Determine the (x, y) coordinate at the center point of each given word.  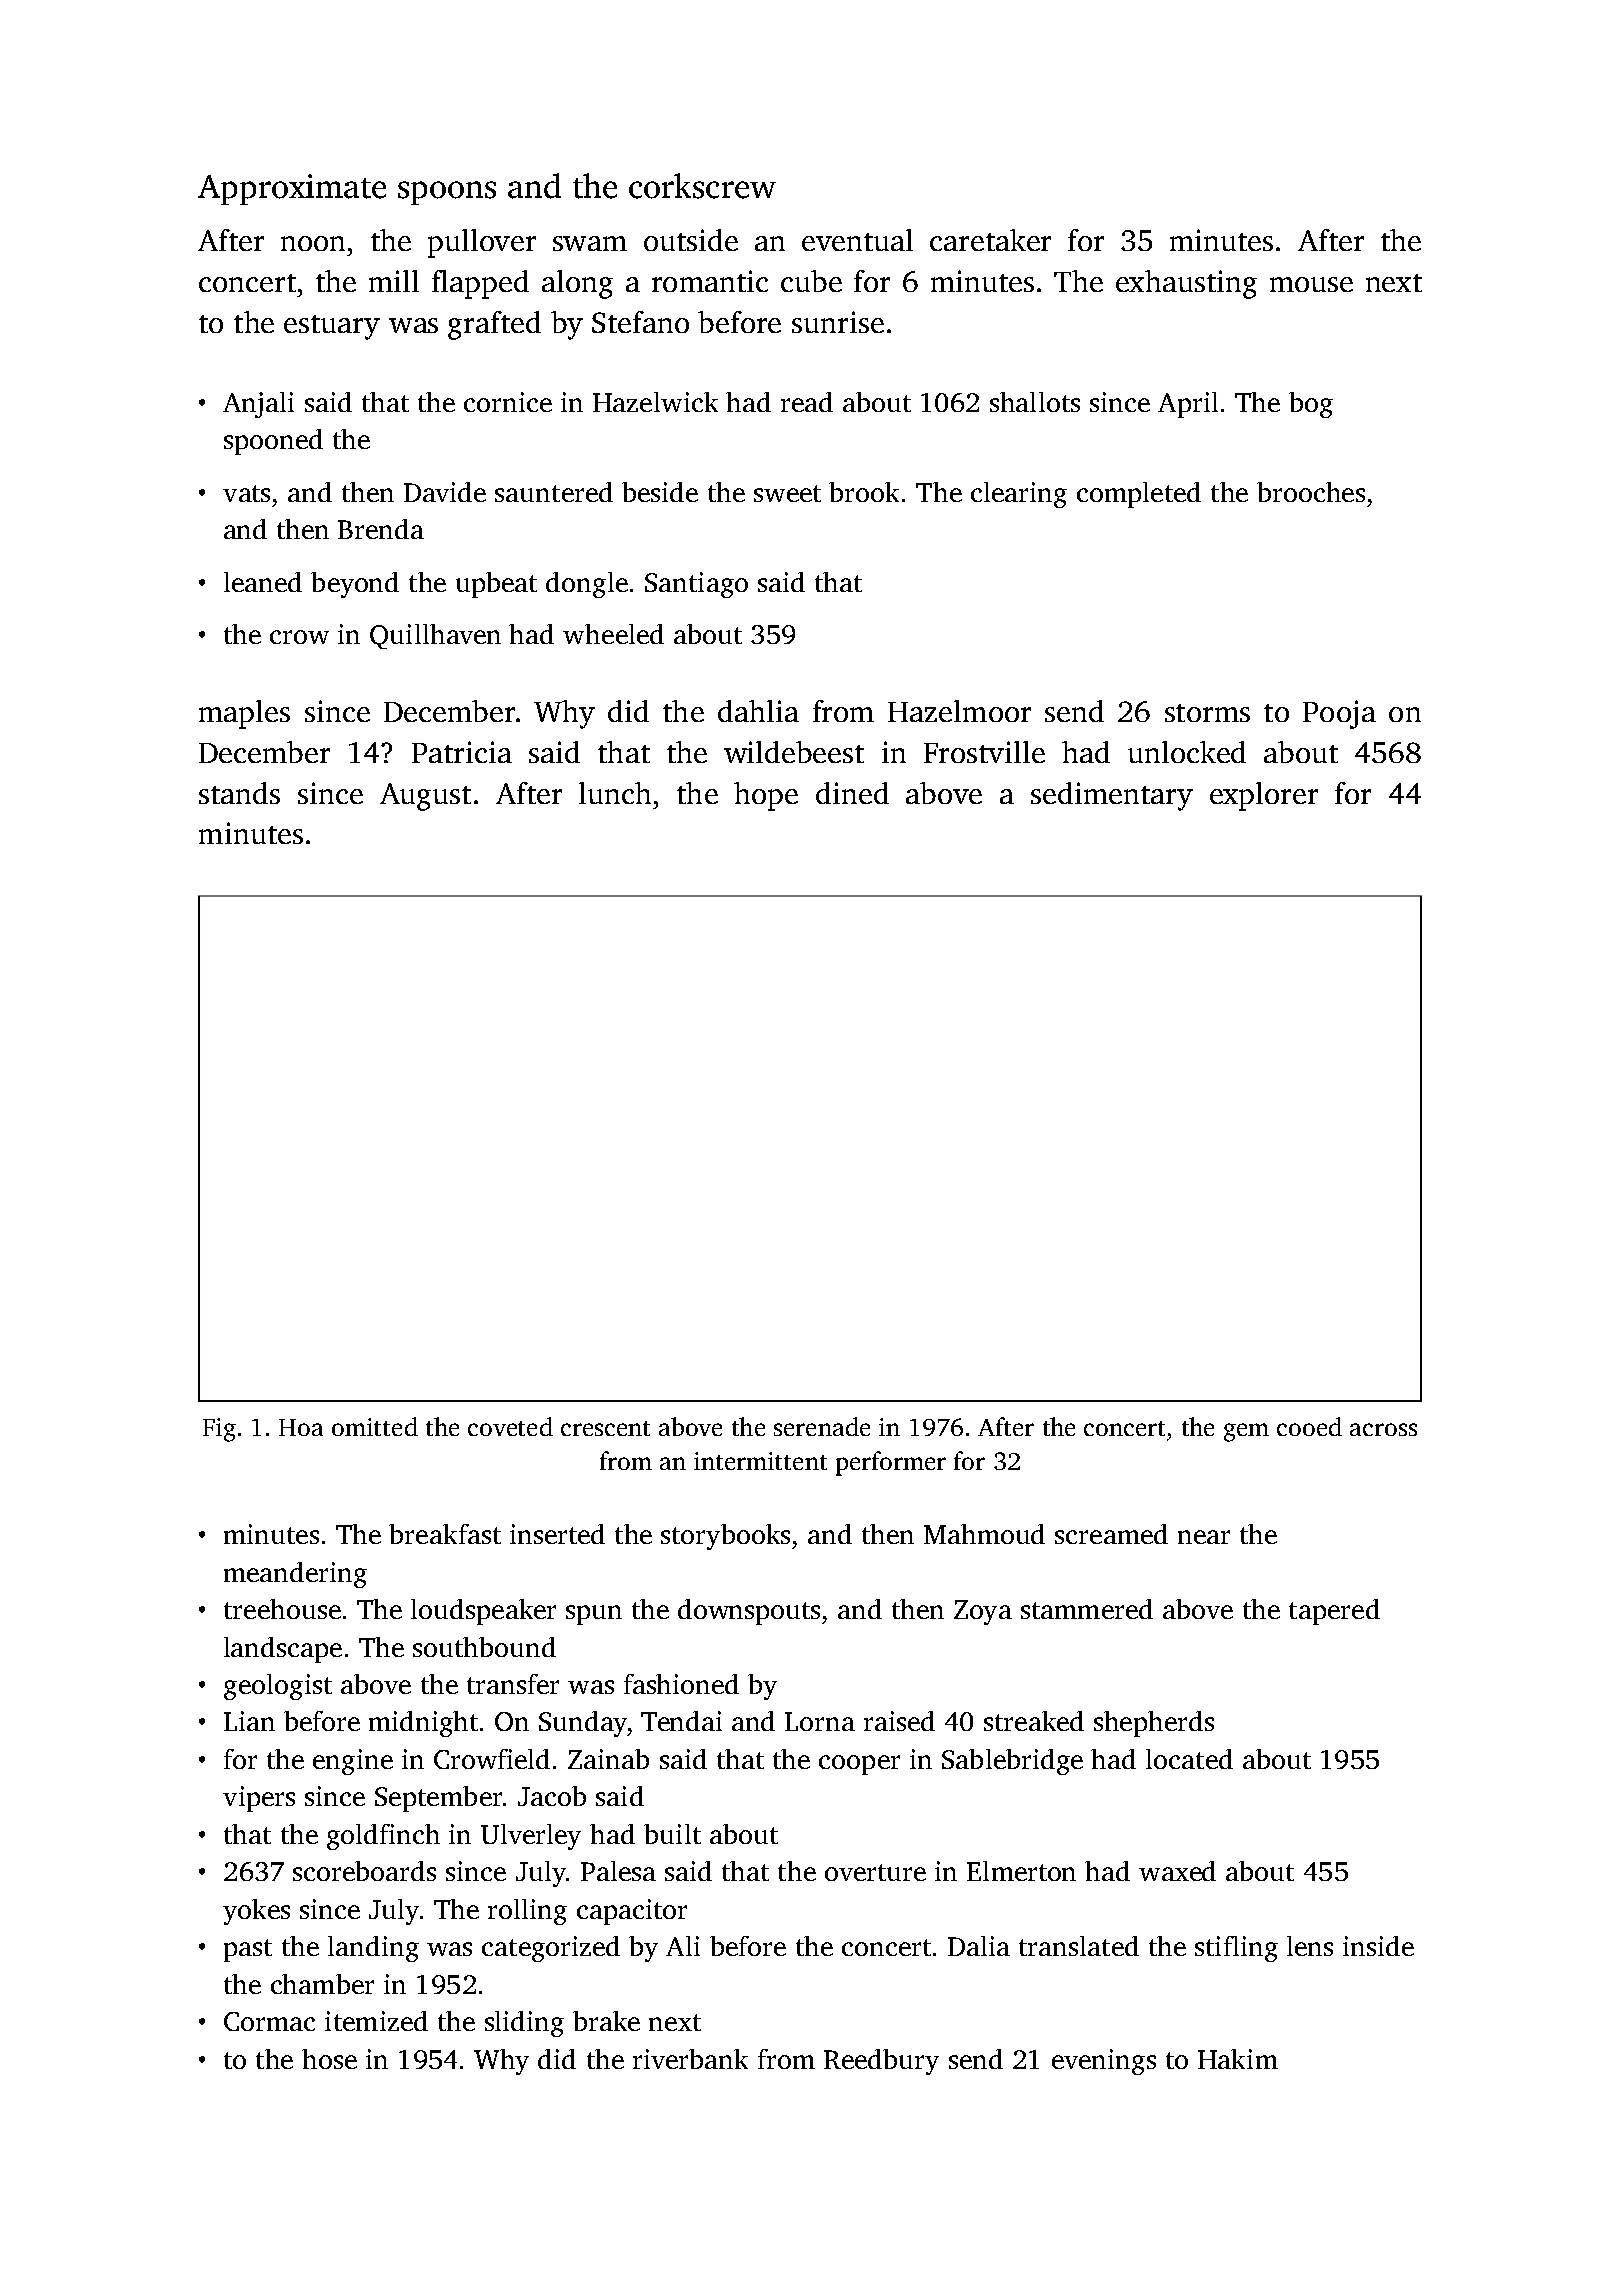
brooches (1311, 492)
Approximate (292, 189)
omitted (375, 1426)
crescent (605, 1428)
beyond (355, 585)
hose (329, 2059)
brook (864, 492)
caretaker (990, 240)
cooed (1309, 1426)
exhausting (1186, 284)
